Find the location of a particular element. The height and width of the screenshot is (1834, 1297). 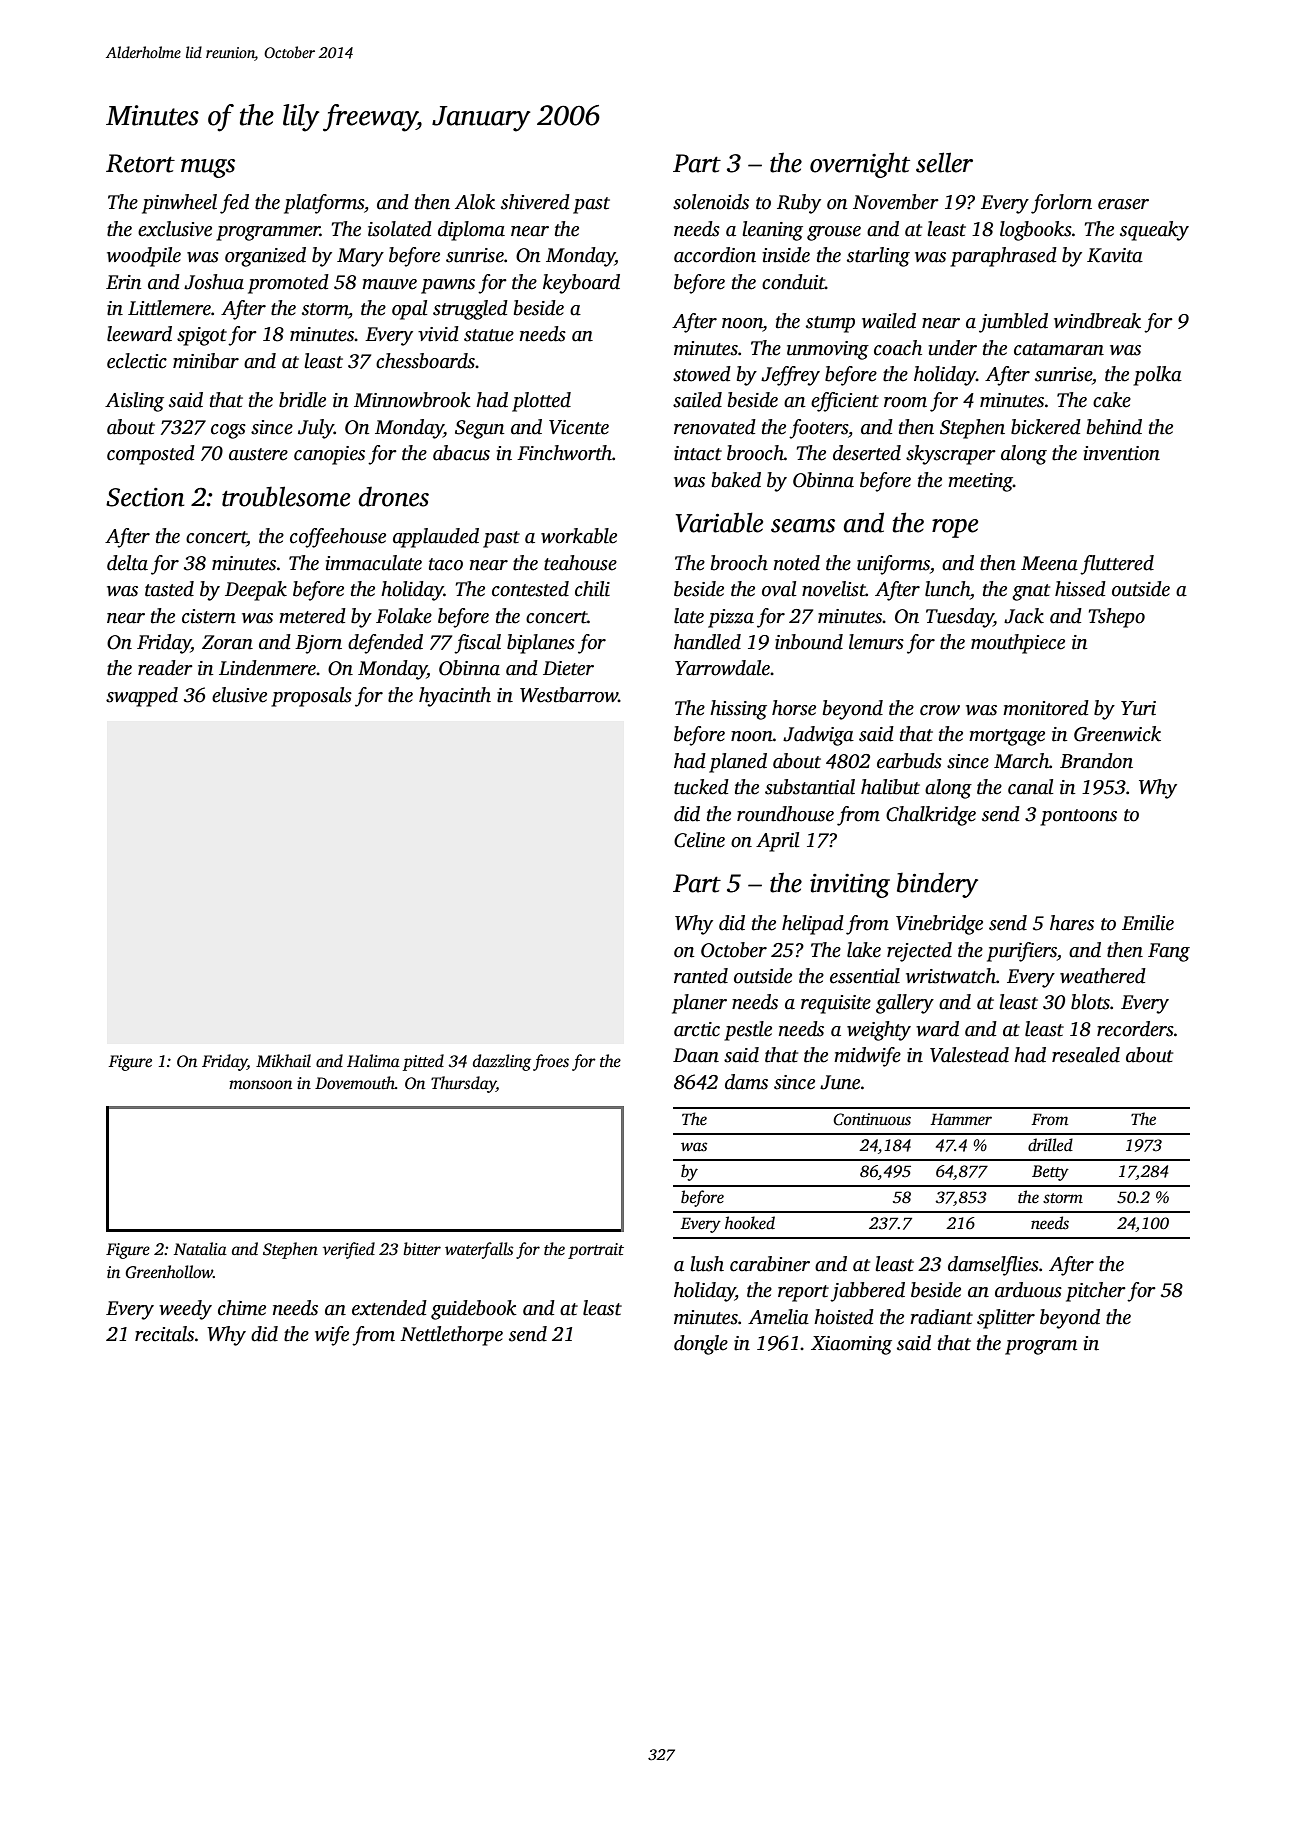

Valestead is located at coordinates (969, 1055).
